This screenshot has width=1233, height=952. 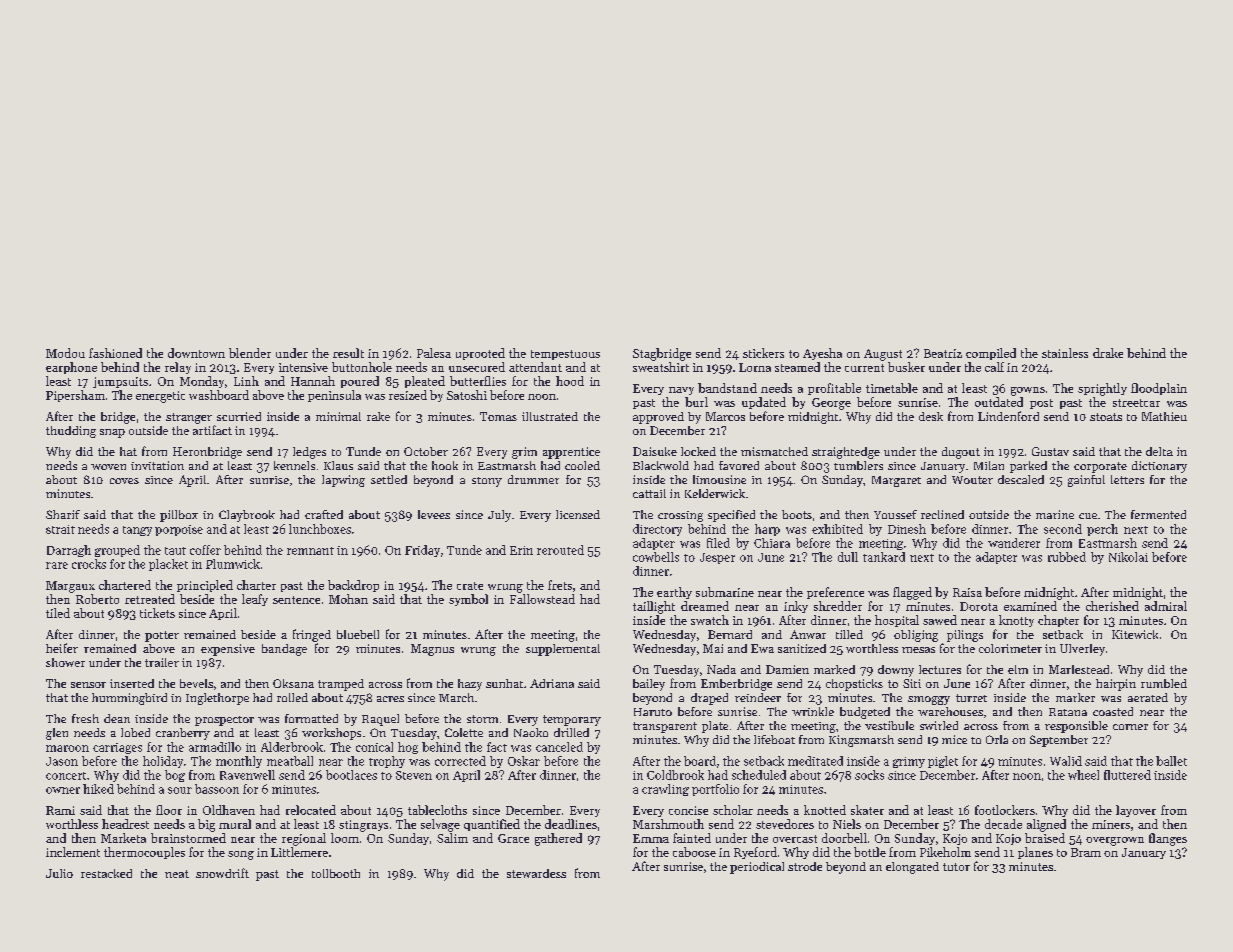 What do you see at coordinates (480, 354) in the screenshot?
I see `uprooted` at bounding box center [480, 354].
